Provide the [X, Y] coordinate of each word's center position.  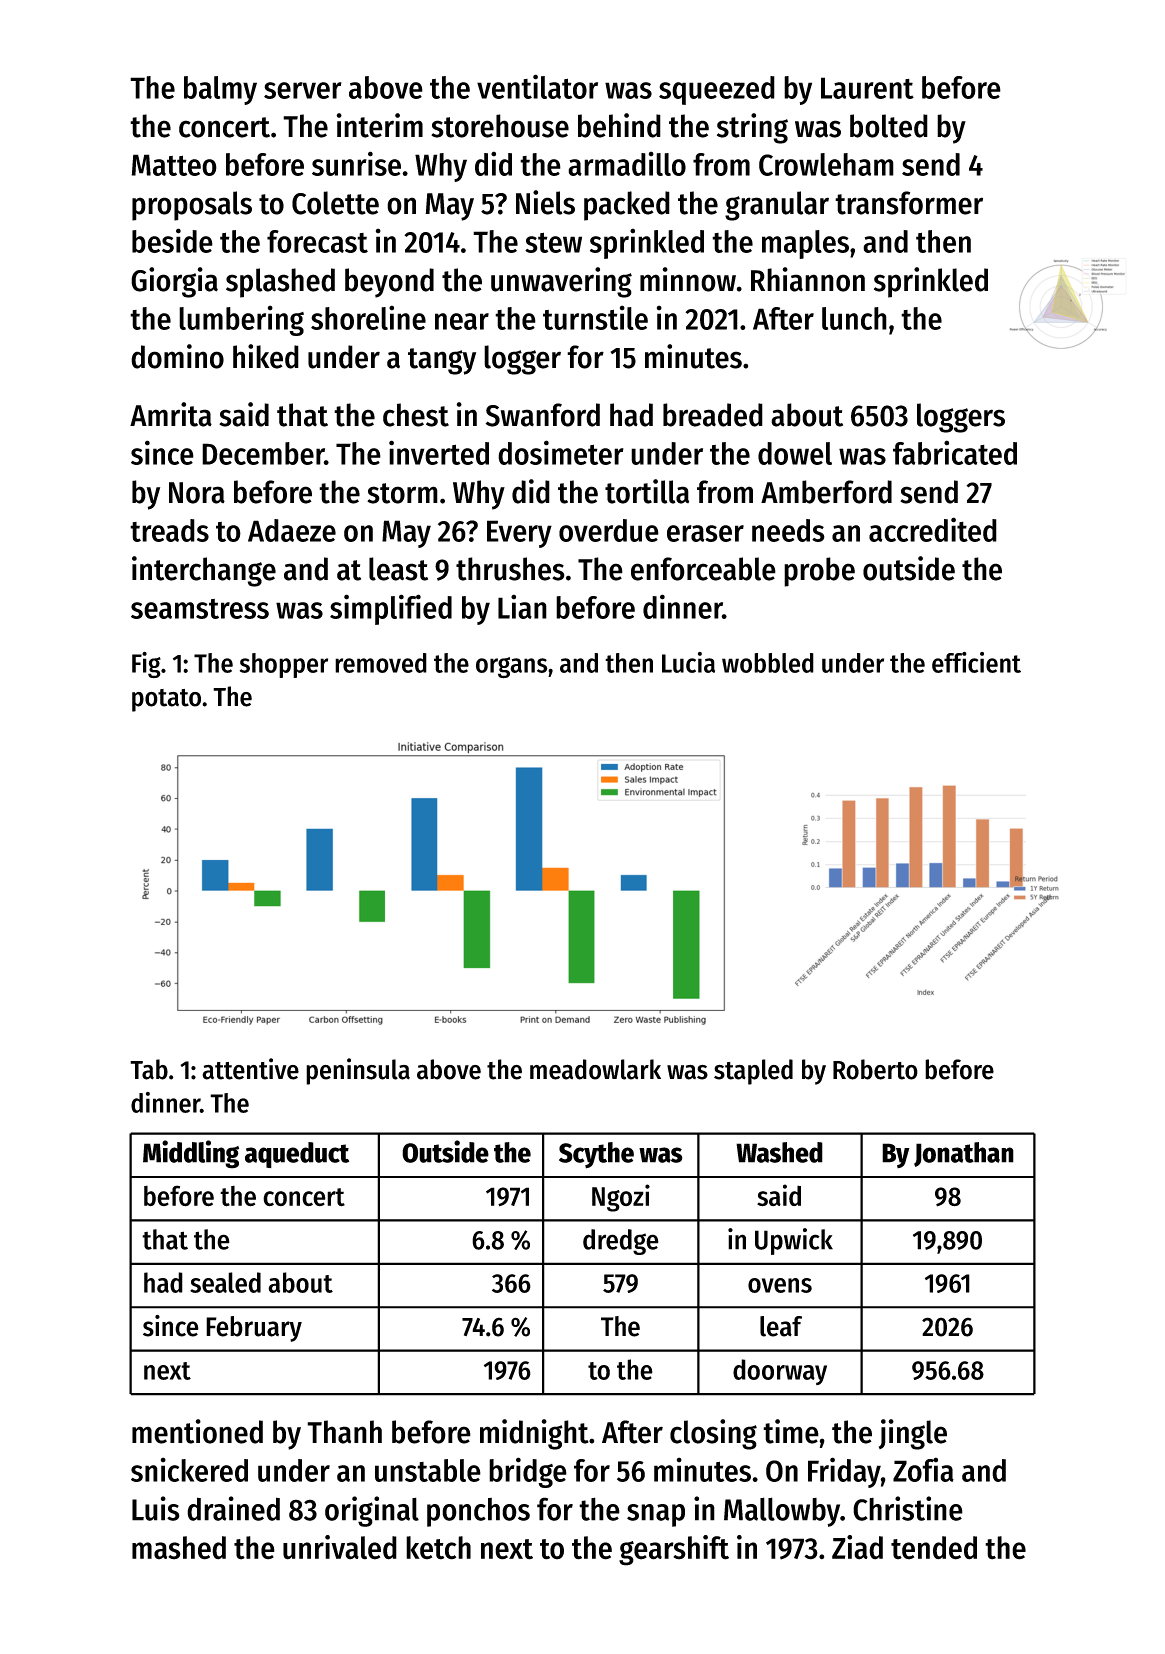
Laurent [867, 88]
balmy [220, 90]
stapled [753, 1072]
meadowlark [595, 1069]
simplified [391, 609]
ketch [438, 1548]
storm [402, 493]
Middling [191, 1154]
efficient [976, 662]
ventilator [537, 86]
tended [934, 1548]
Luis [156, 1508]
